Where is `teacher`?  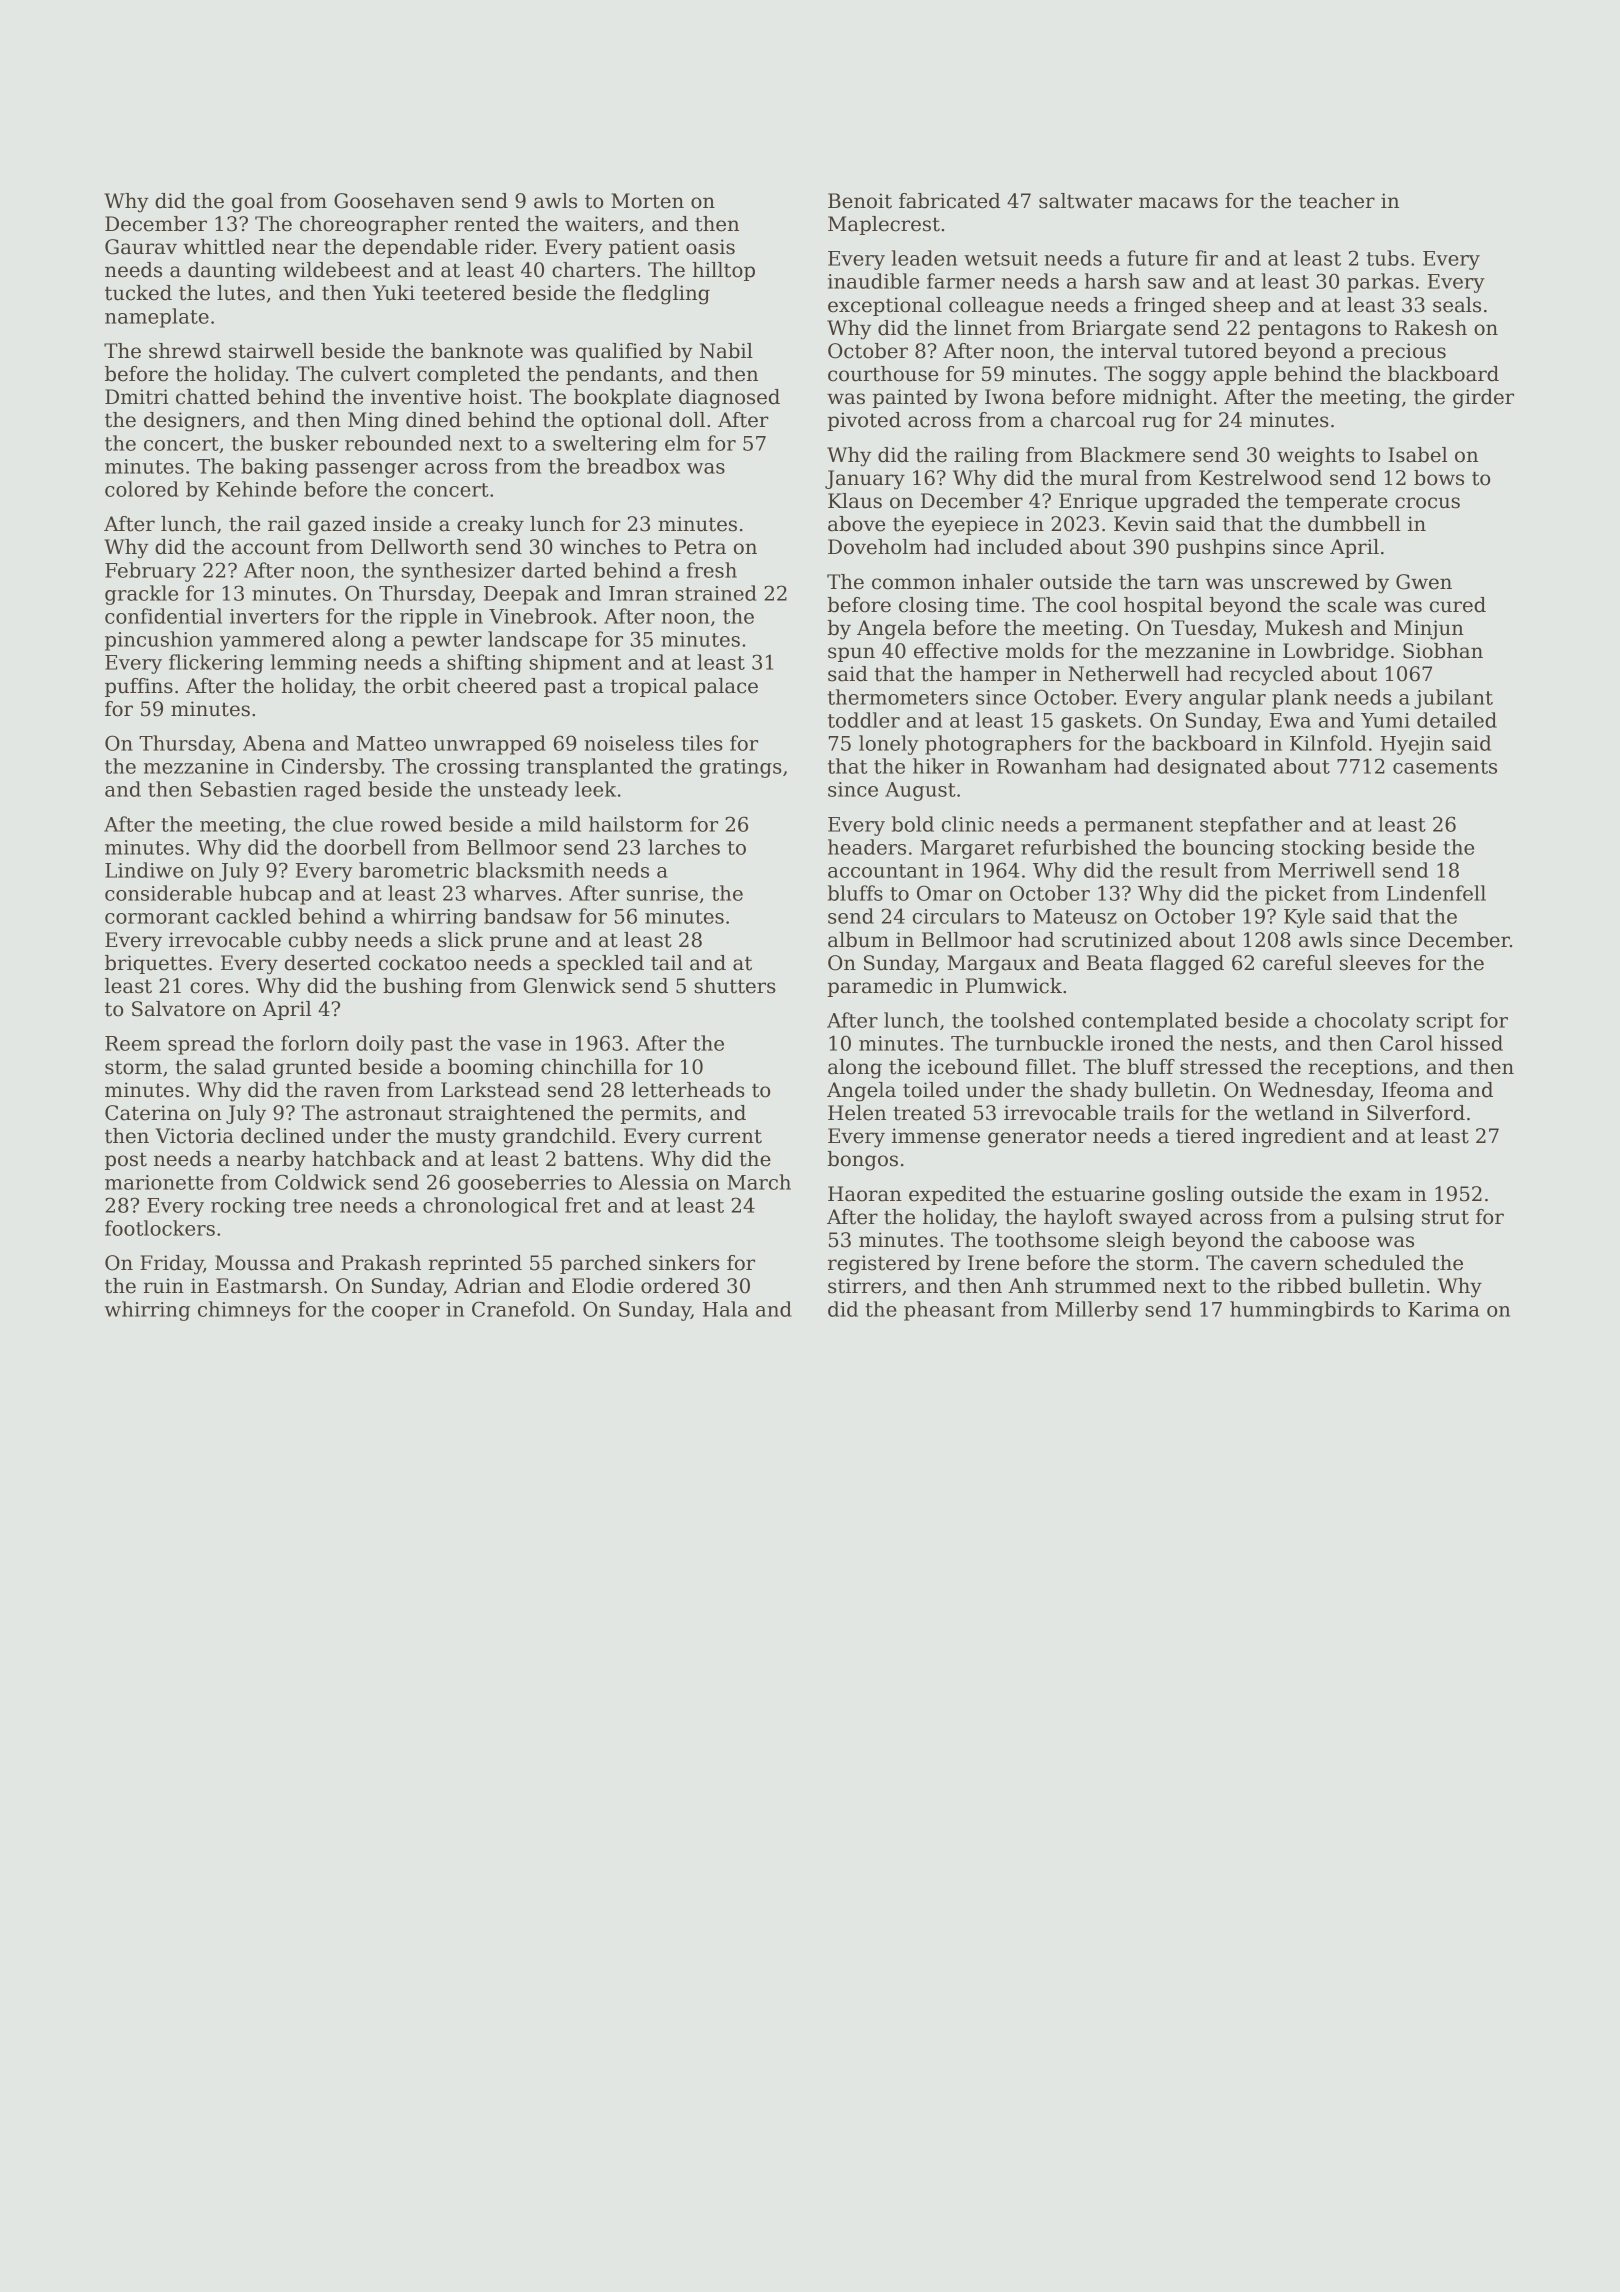
teacher is located at coordinates (1337, 201).
